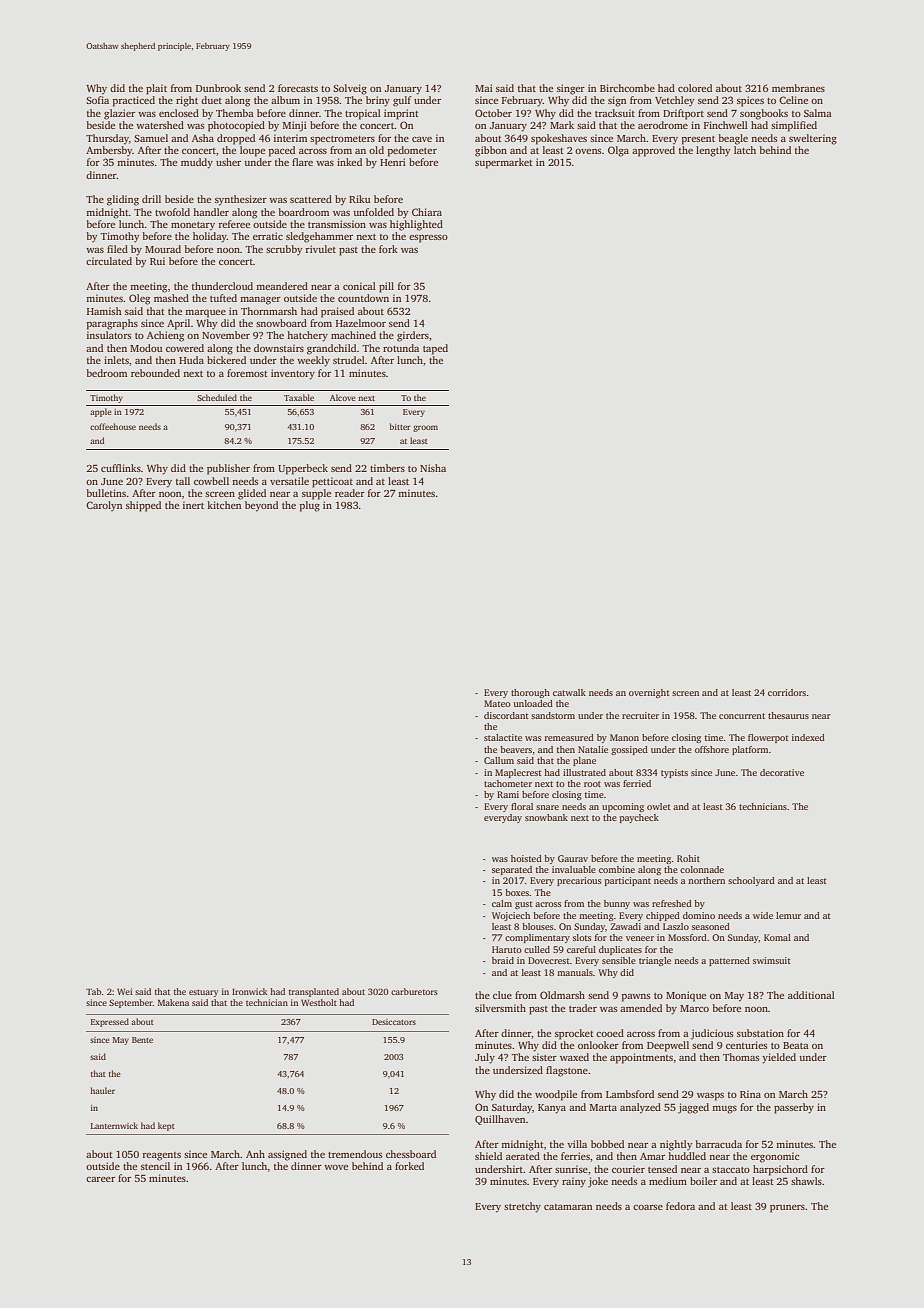  Describe the element at coordinates (813, 139) in the screenshot. I see `sweltering` at that location.
